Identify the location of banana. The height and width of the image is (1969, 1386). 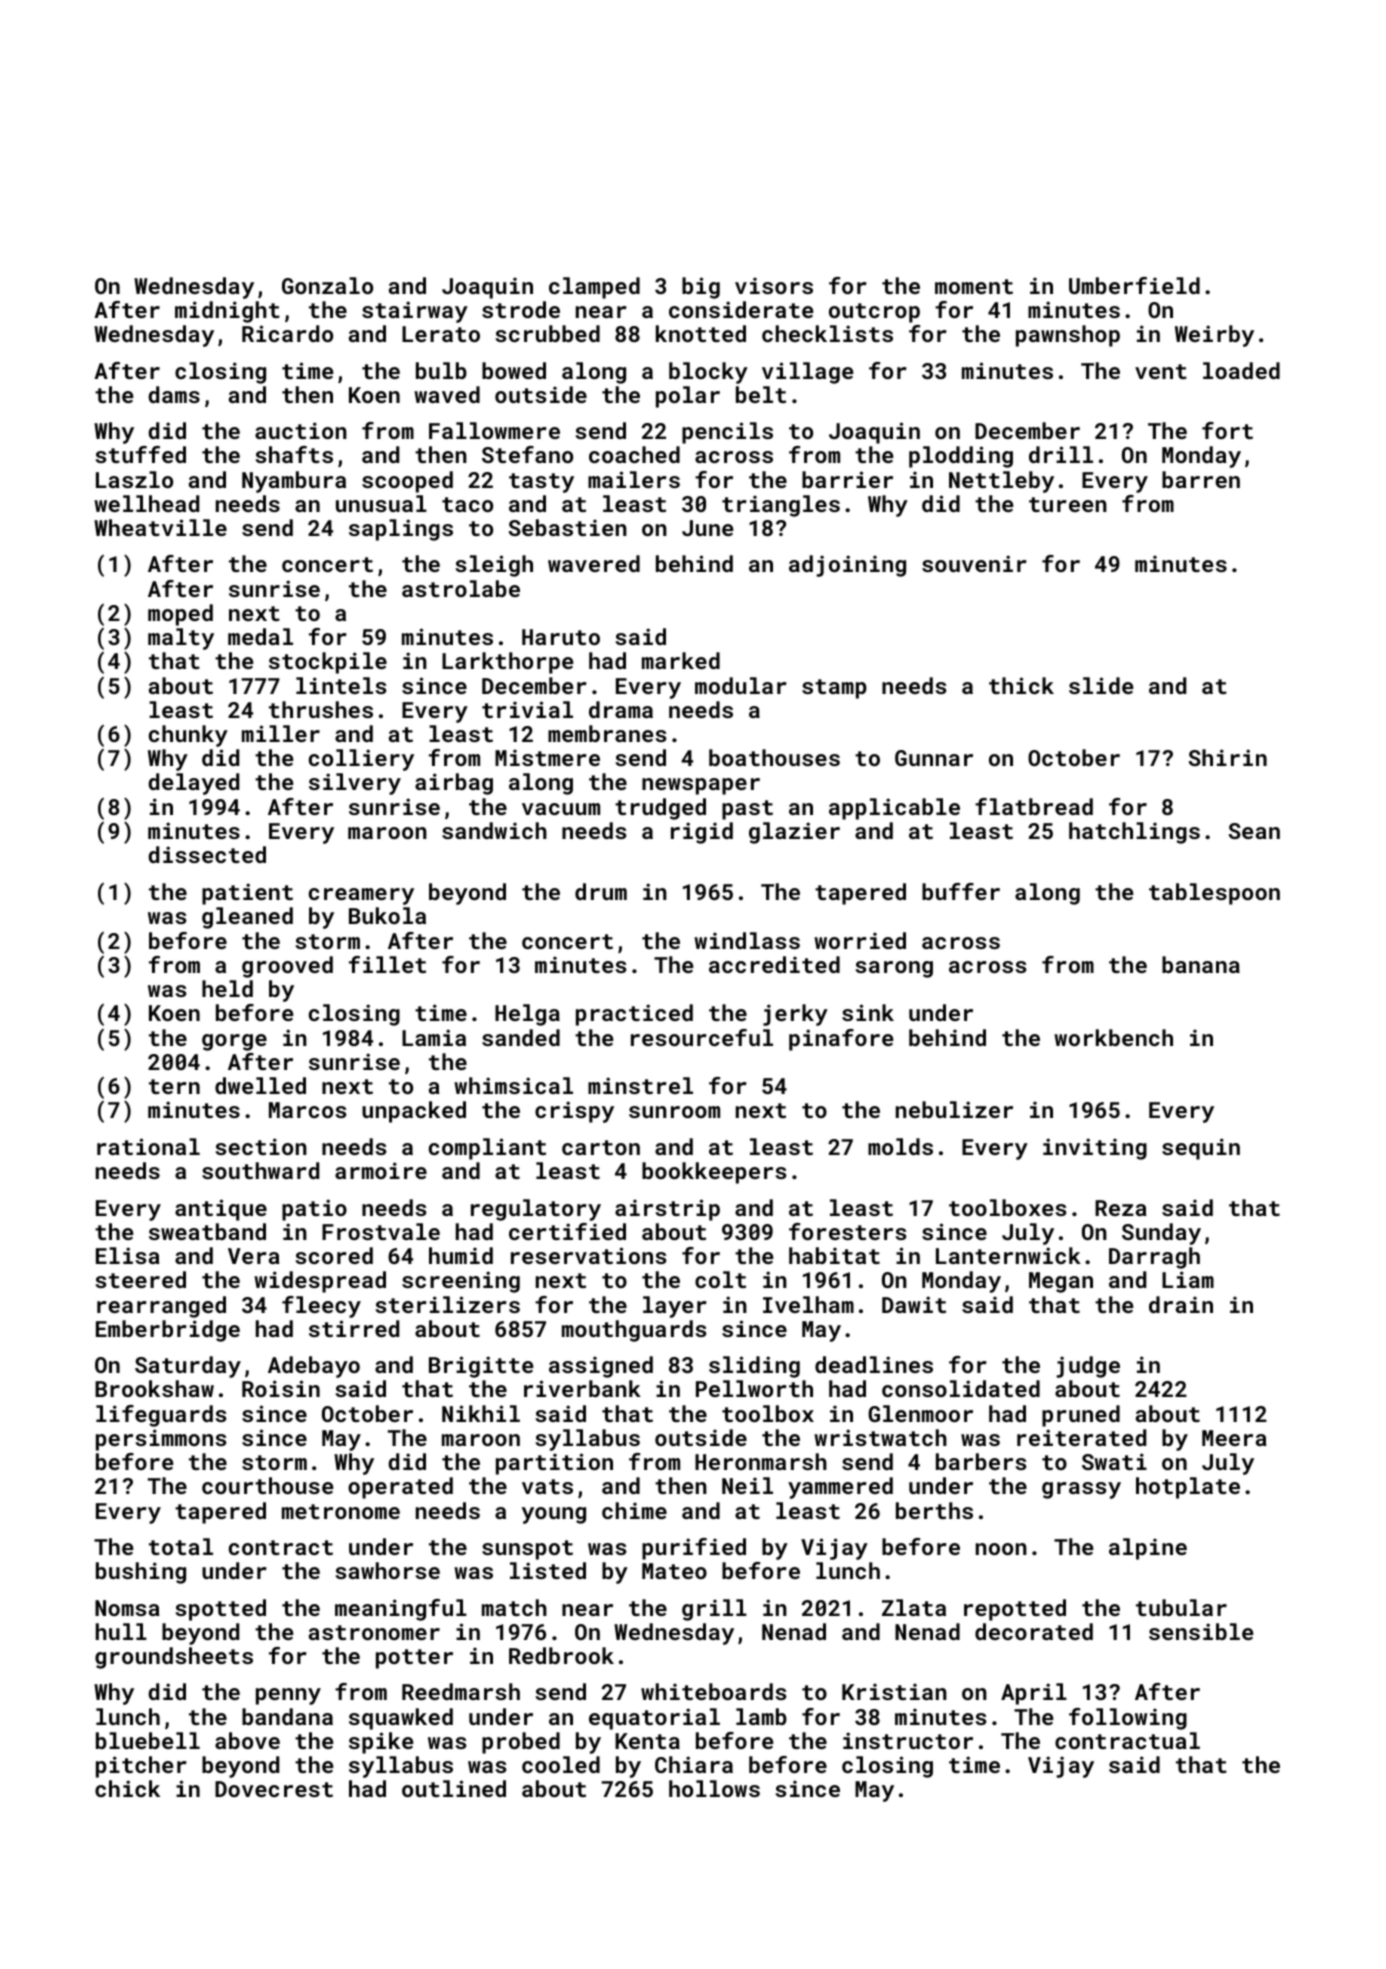
(1201, 964).
